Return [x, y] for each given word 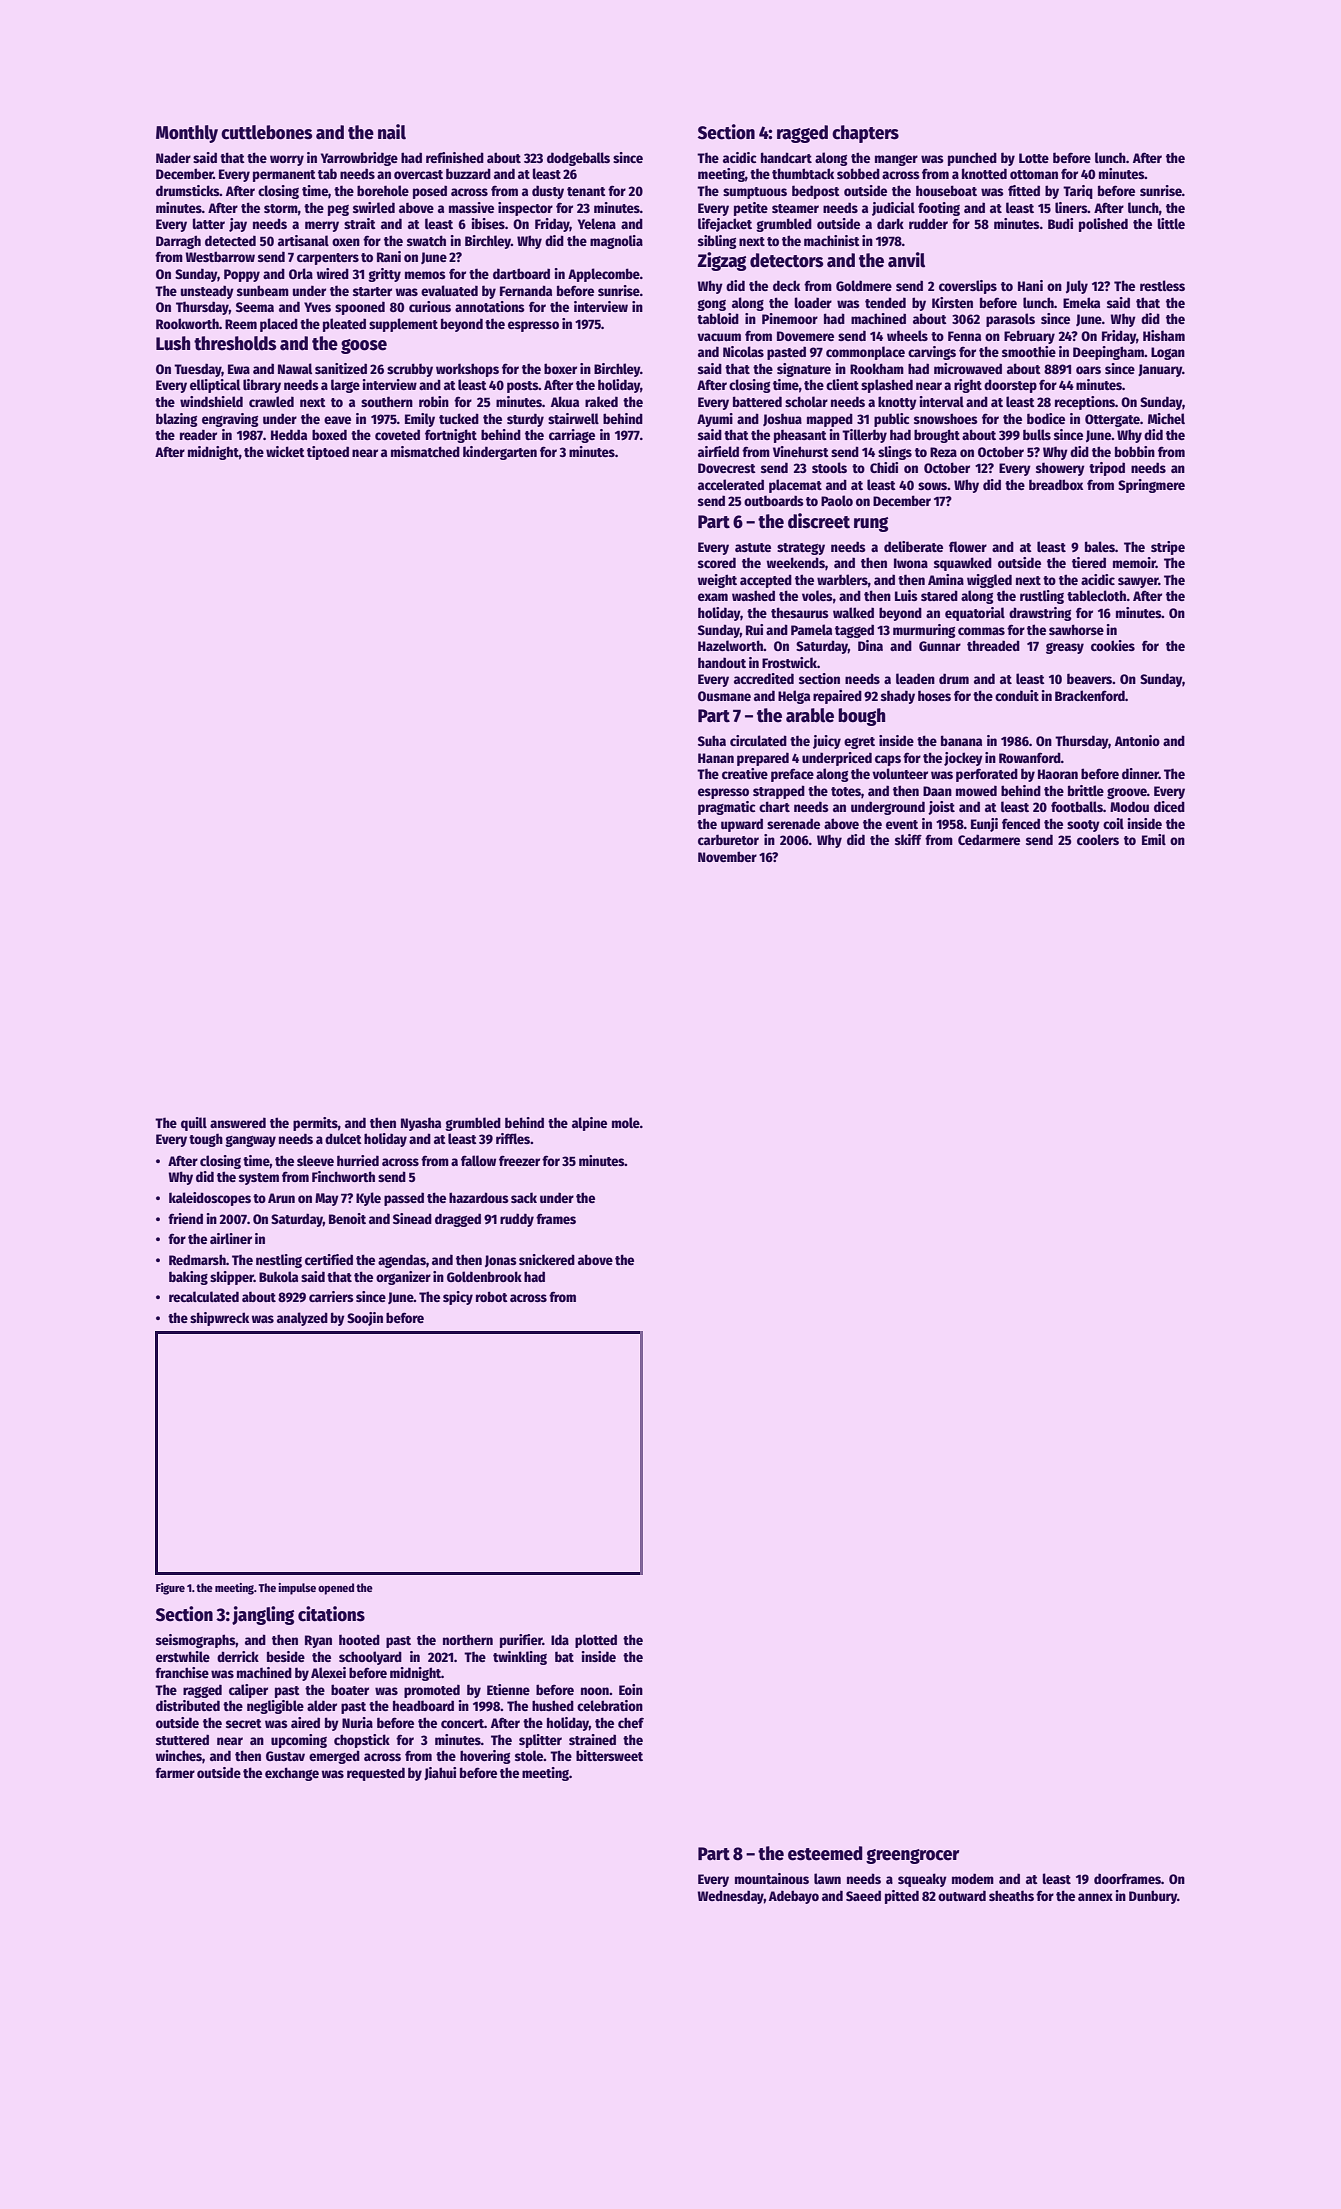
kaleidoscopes [210, 1199]
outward [962, 1895]
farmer [175, 1772]
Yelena [597, 223]
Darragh [178, 242]
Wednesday [730, 1897]
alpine [589, 1124]
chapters [865, 134]
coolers [1098, 839]
